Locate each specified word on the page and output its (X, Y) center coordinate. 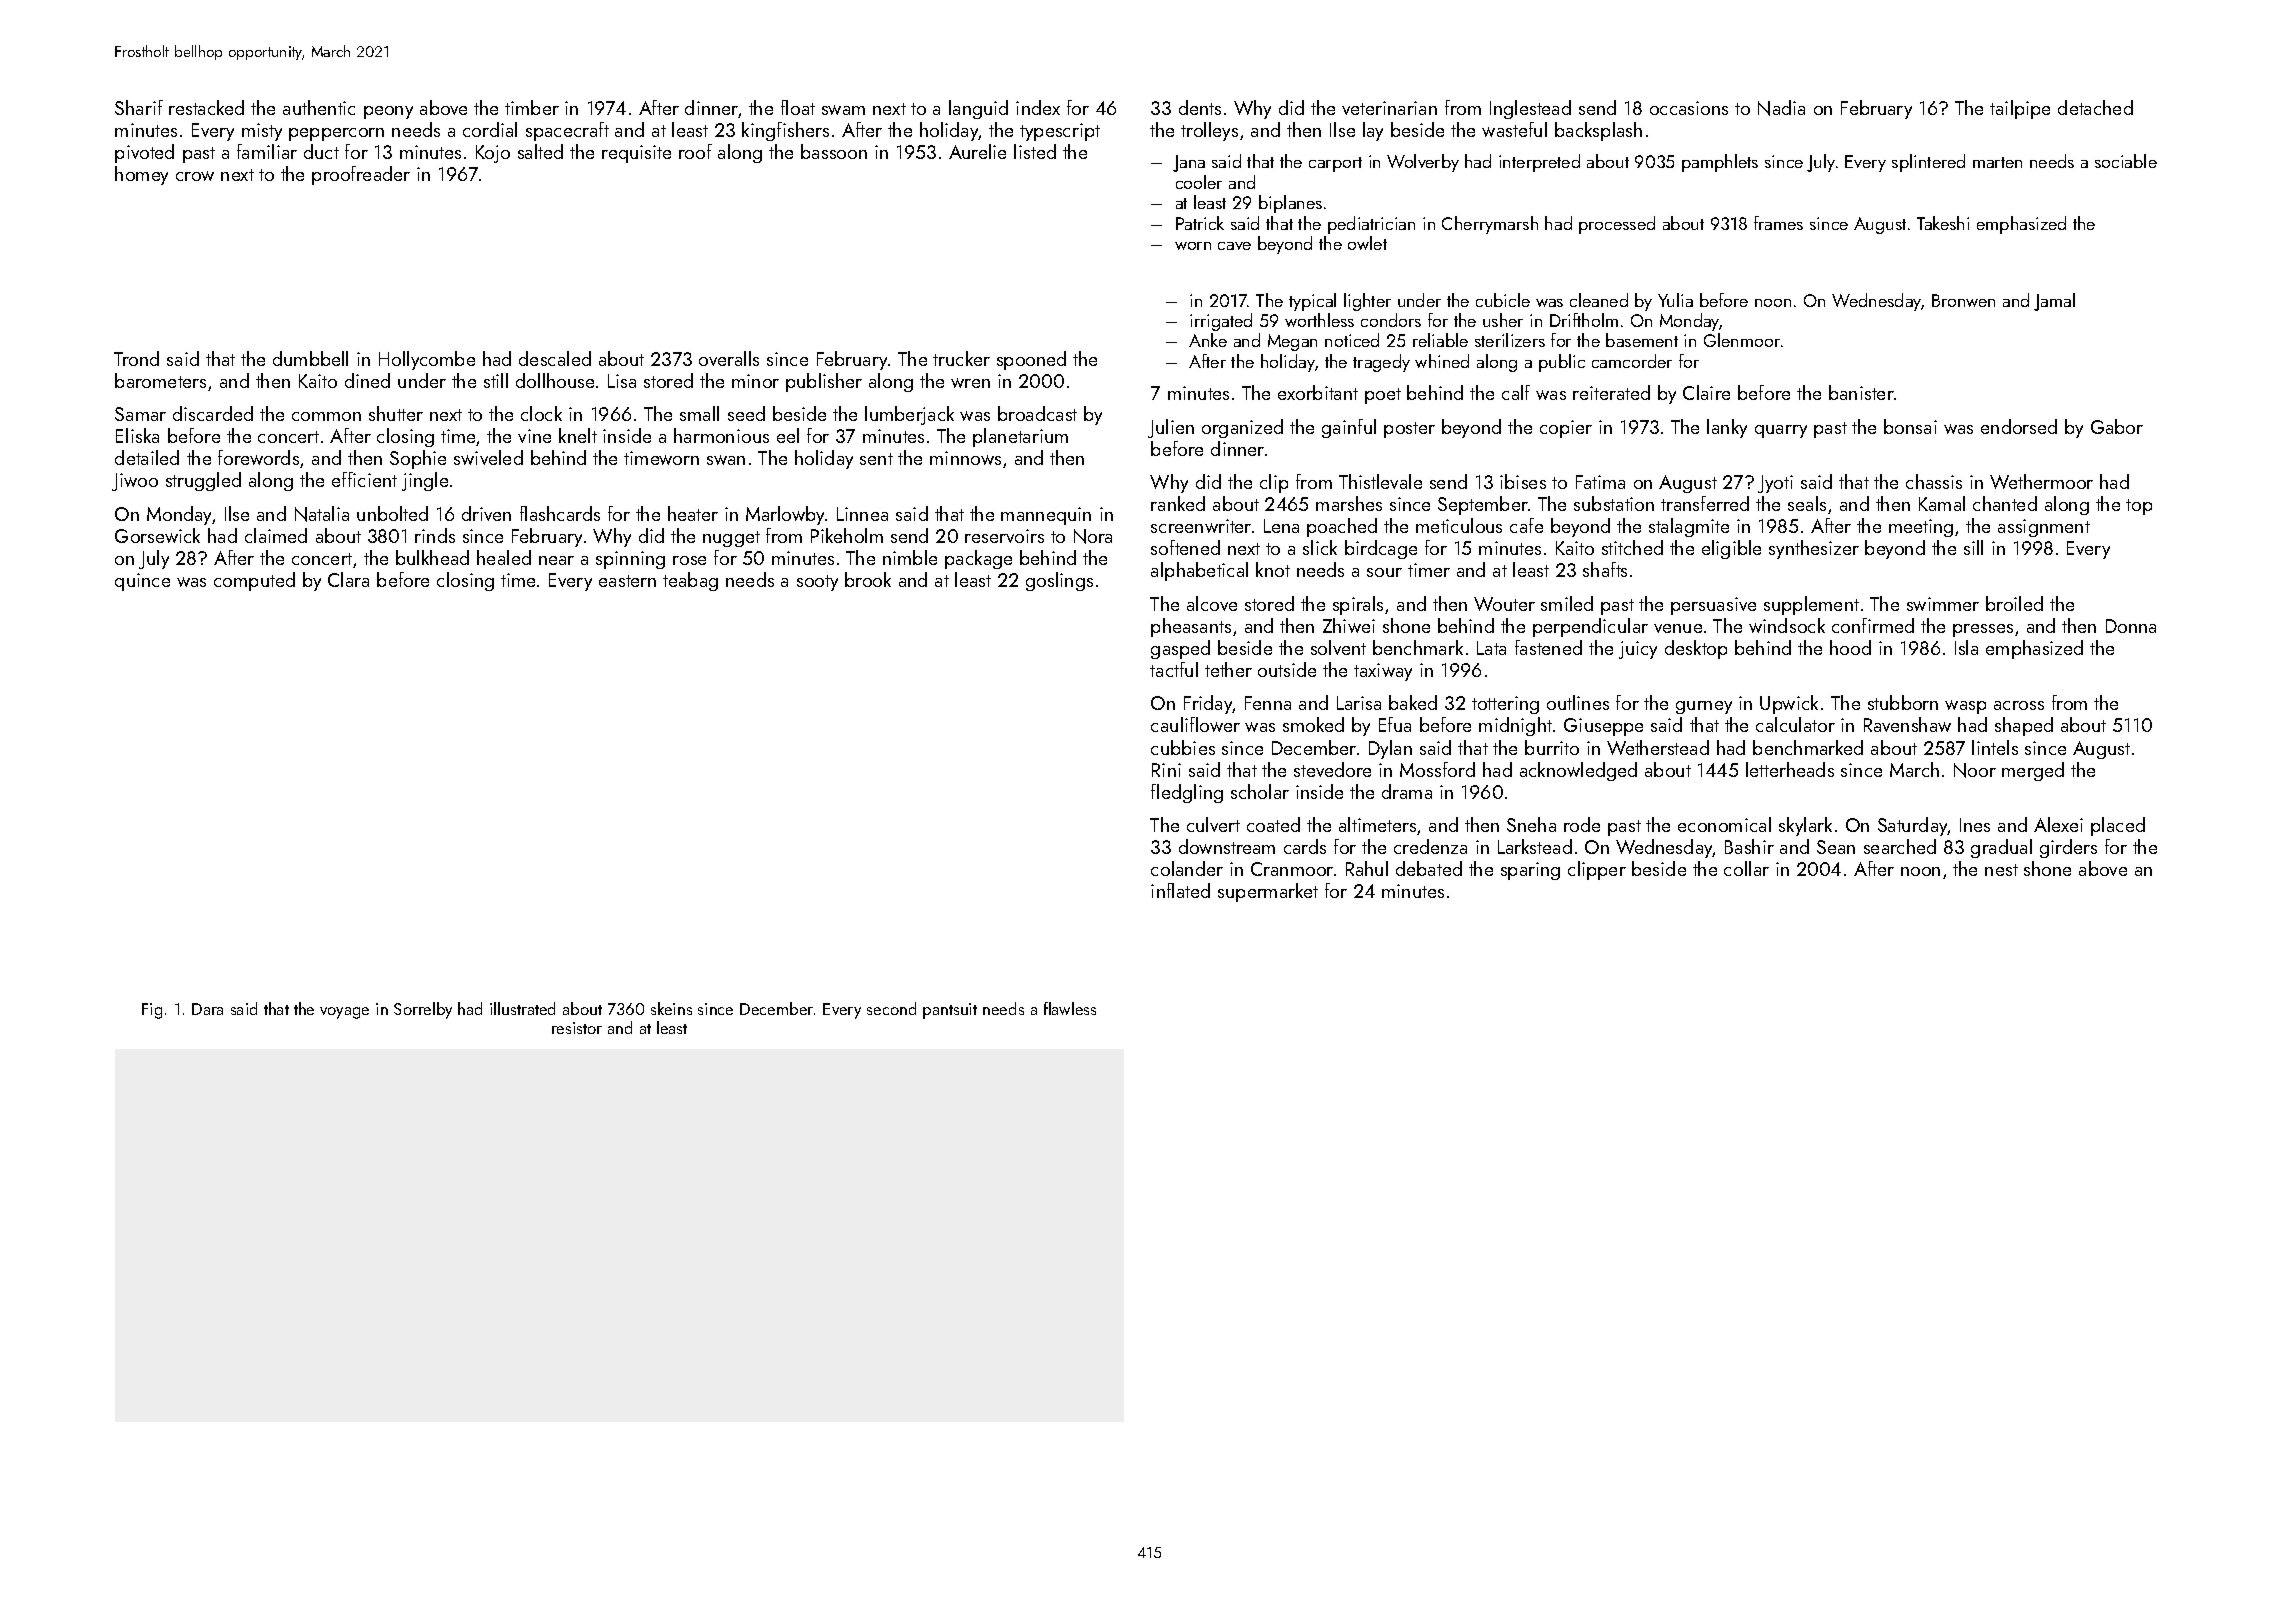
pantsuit (950, 1011)
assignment (2044, 528)
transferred (1705, 503)
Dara (207, 1009)
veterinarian (1389, 108)
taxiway (1383, 672)
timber (532, 107)
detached (2095, 107)
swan (726, 460)
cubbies (1183, 747)
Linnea (862, 514)
